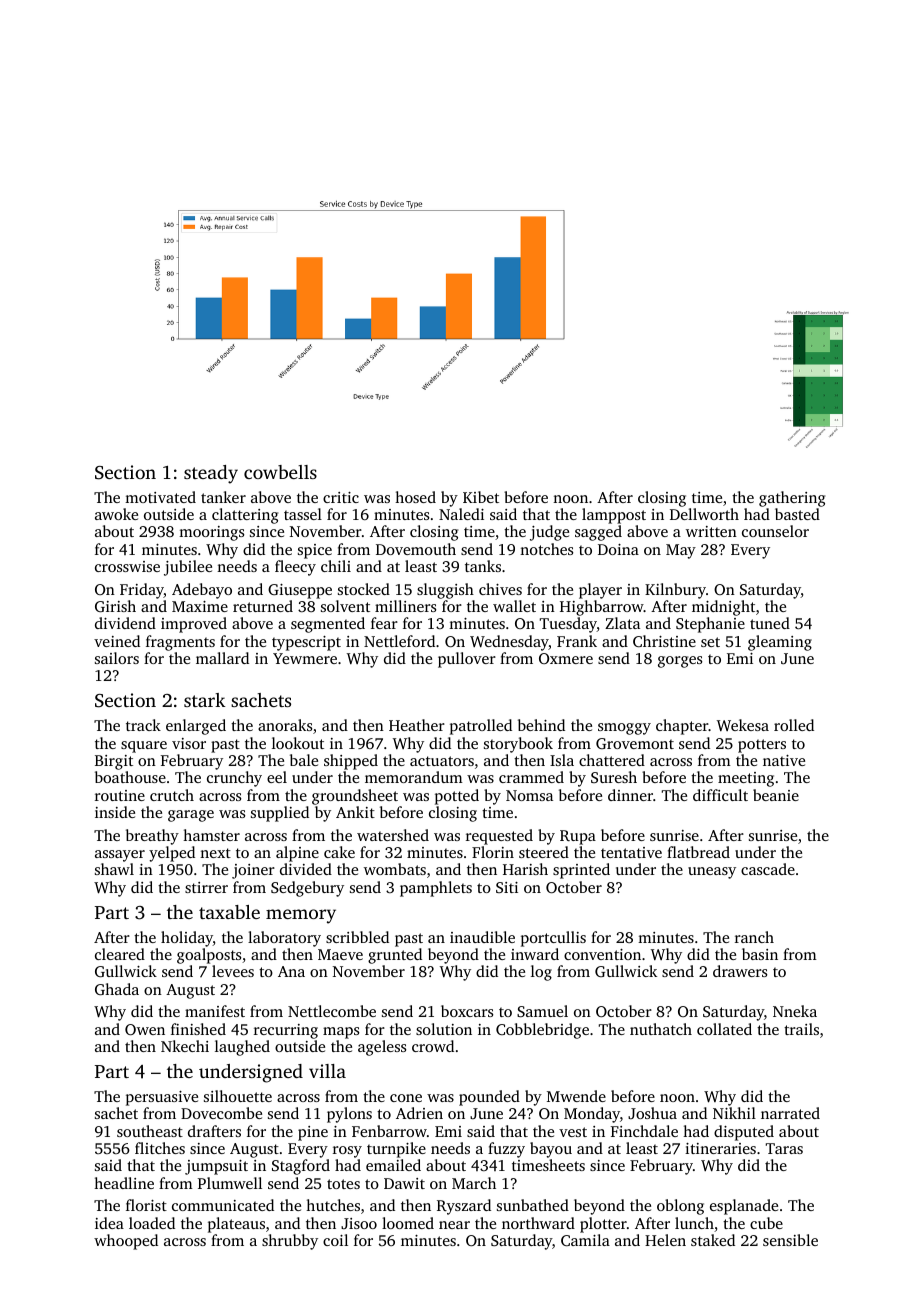  What do you see at coordinates (743, 725) in the page?
I see `Wekesa` at bounding box center [743, 725].
